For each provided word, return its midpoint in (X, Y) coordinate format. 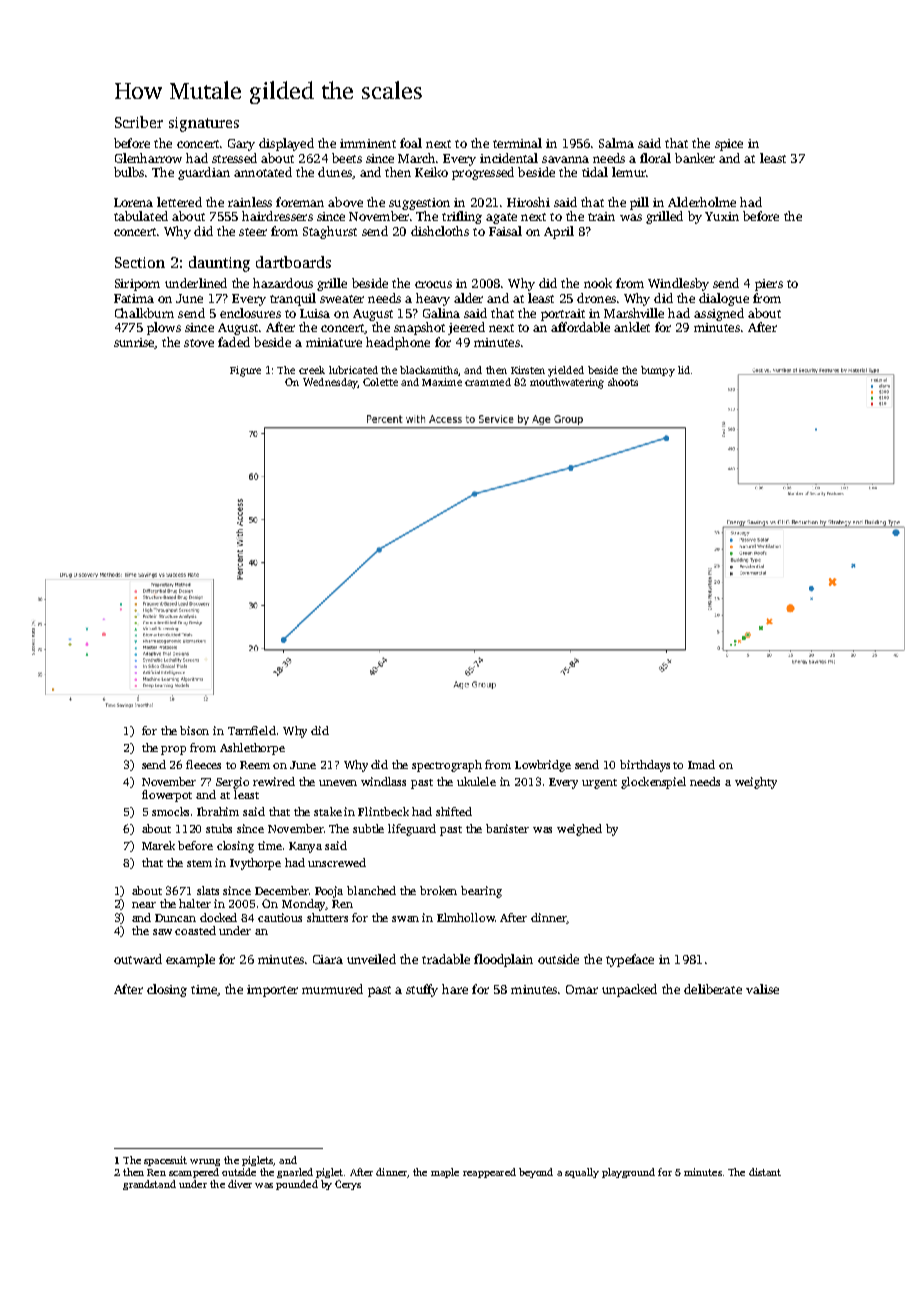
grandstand (149, 1185)
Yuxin (722, 216)
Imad (701, 764)
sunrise (134, 343)
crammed (488, 382)
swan (405, 919)
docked (218, 917)
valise (762, 989)
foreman (300, 202)
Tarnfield (252, 730)
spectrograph (447, 766)
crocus (433, 284)
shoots (623, 382)
